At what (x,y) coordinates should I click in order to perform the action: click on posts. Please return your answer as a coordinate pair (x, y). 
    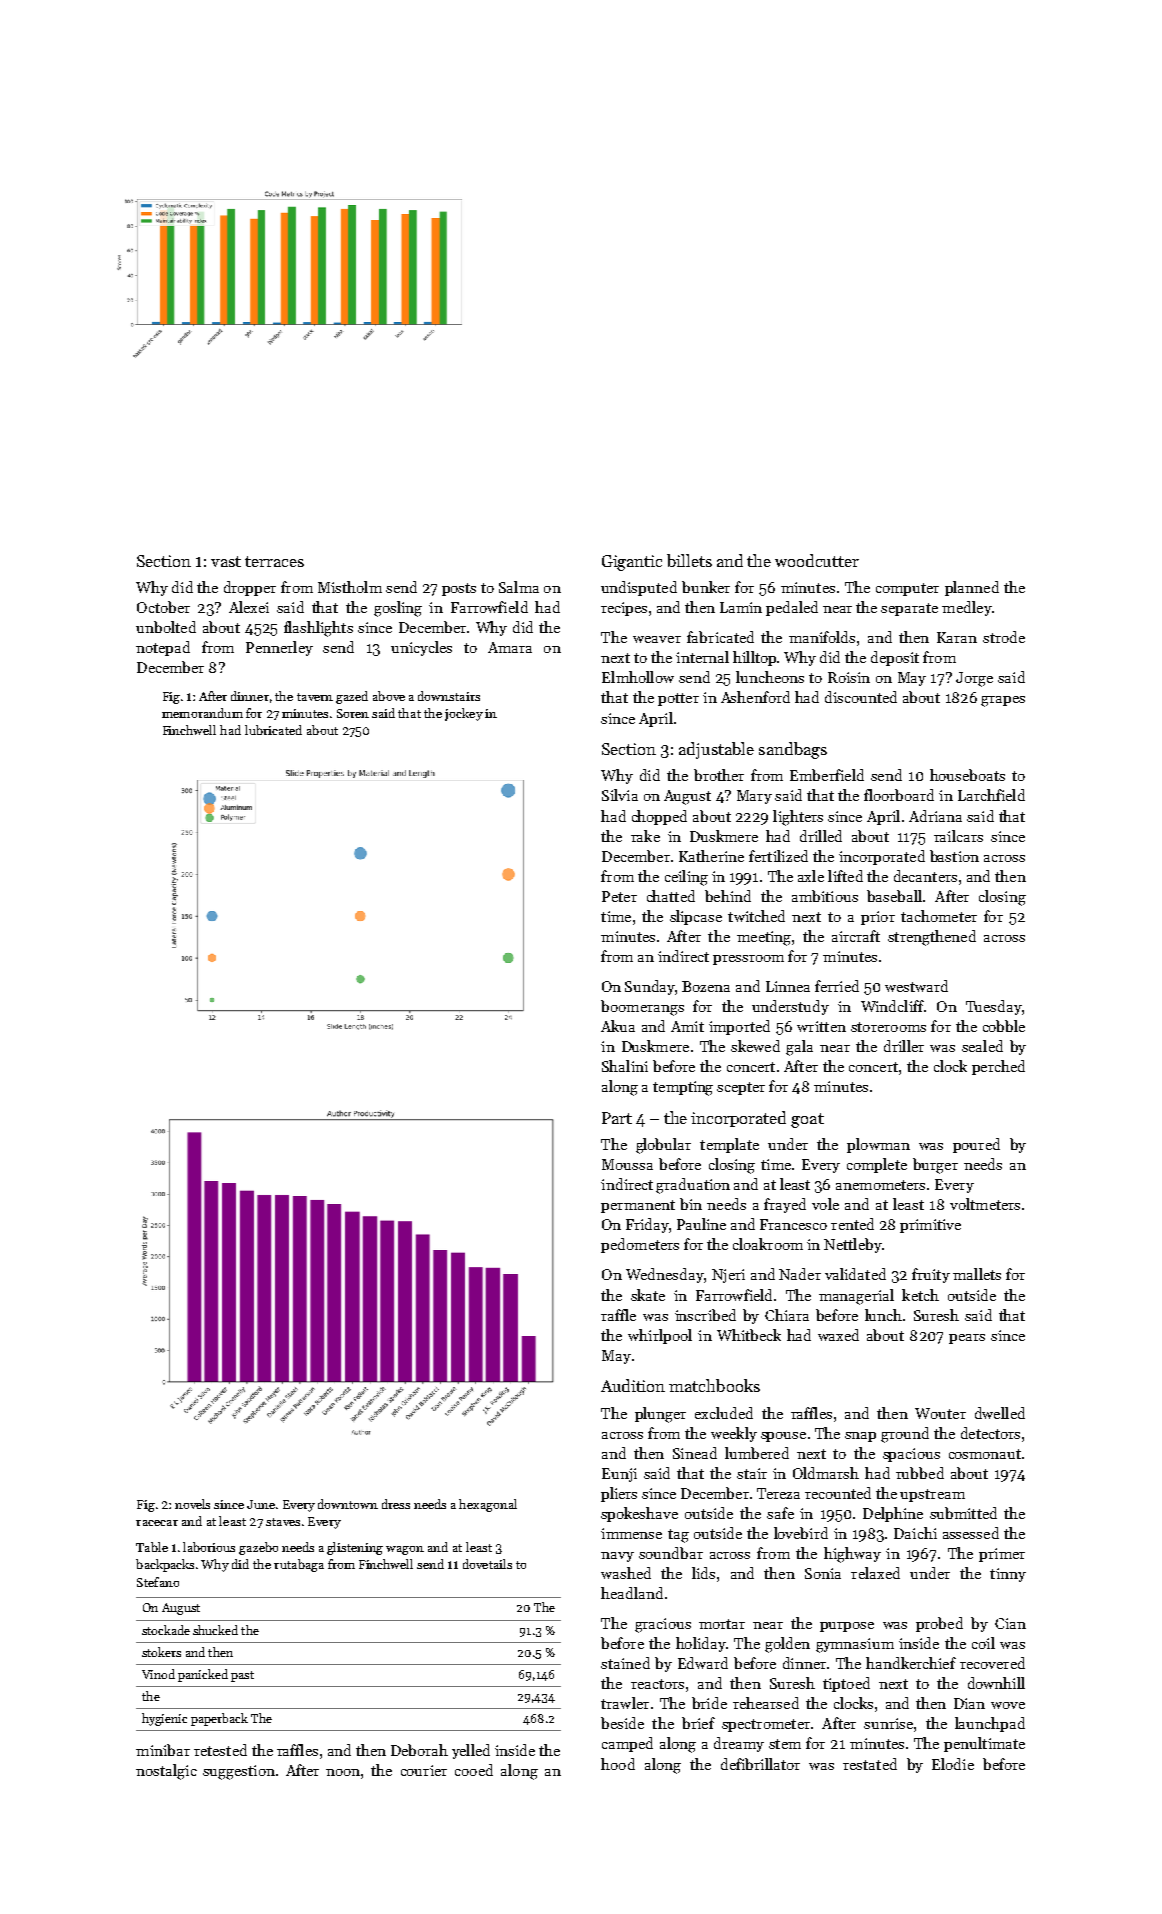
    Looking at the image, I should click on (459, 589).
